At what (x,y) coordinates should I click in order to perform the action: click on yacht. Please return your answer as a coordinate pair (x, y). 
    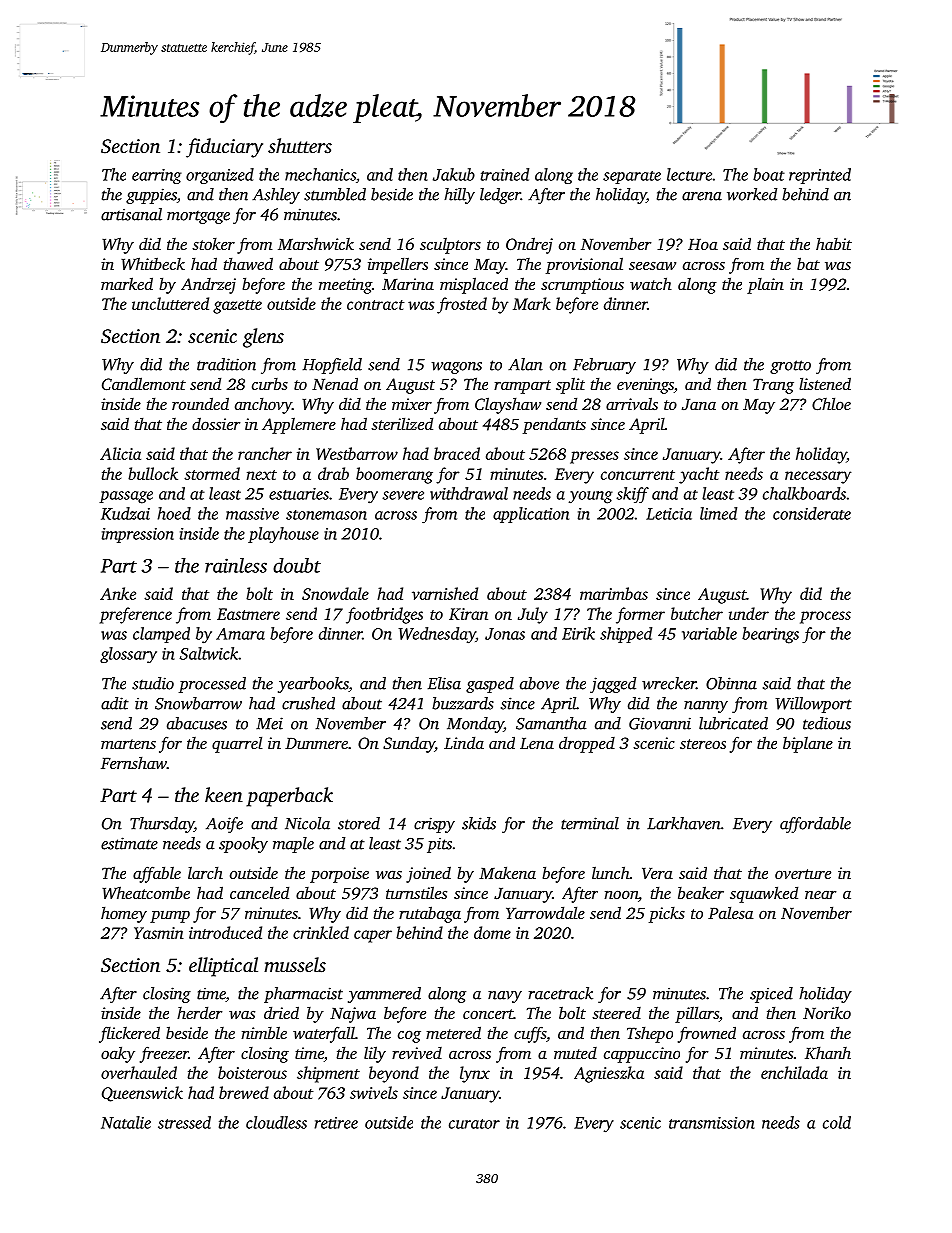
    Looking at the image, I should click on (699, 475).
